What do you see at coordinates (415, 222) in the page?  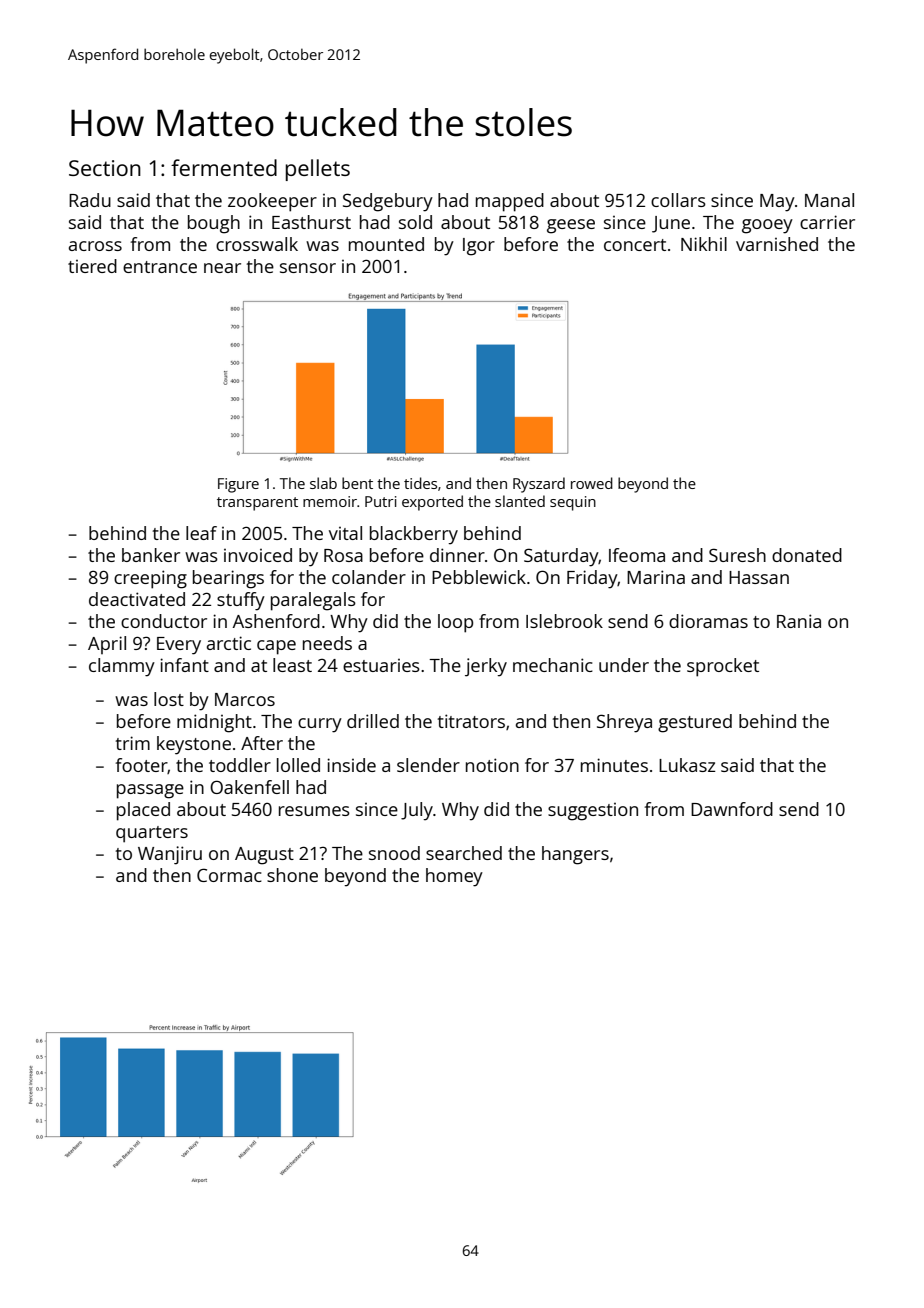 I see `sold` at bounding box center [415, 222].
